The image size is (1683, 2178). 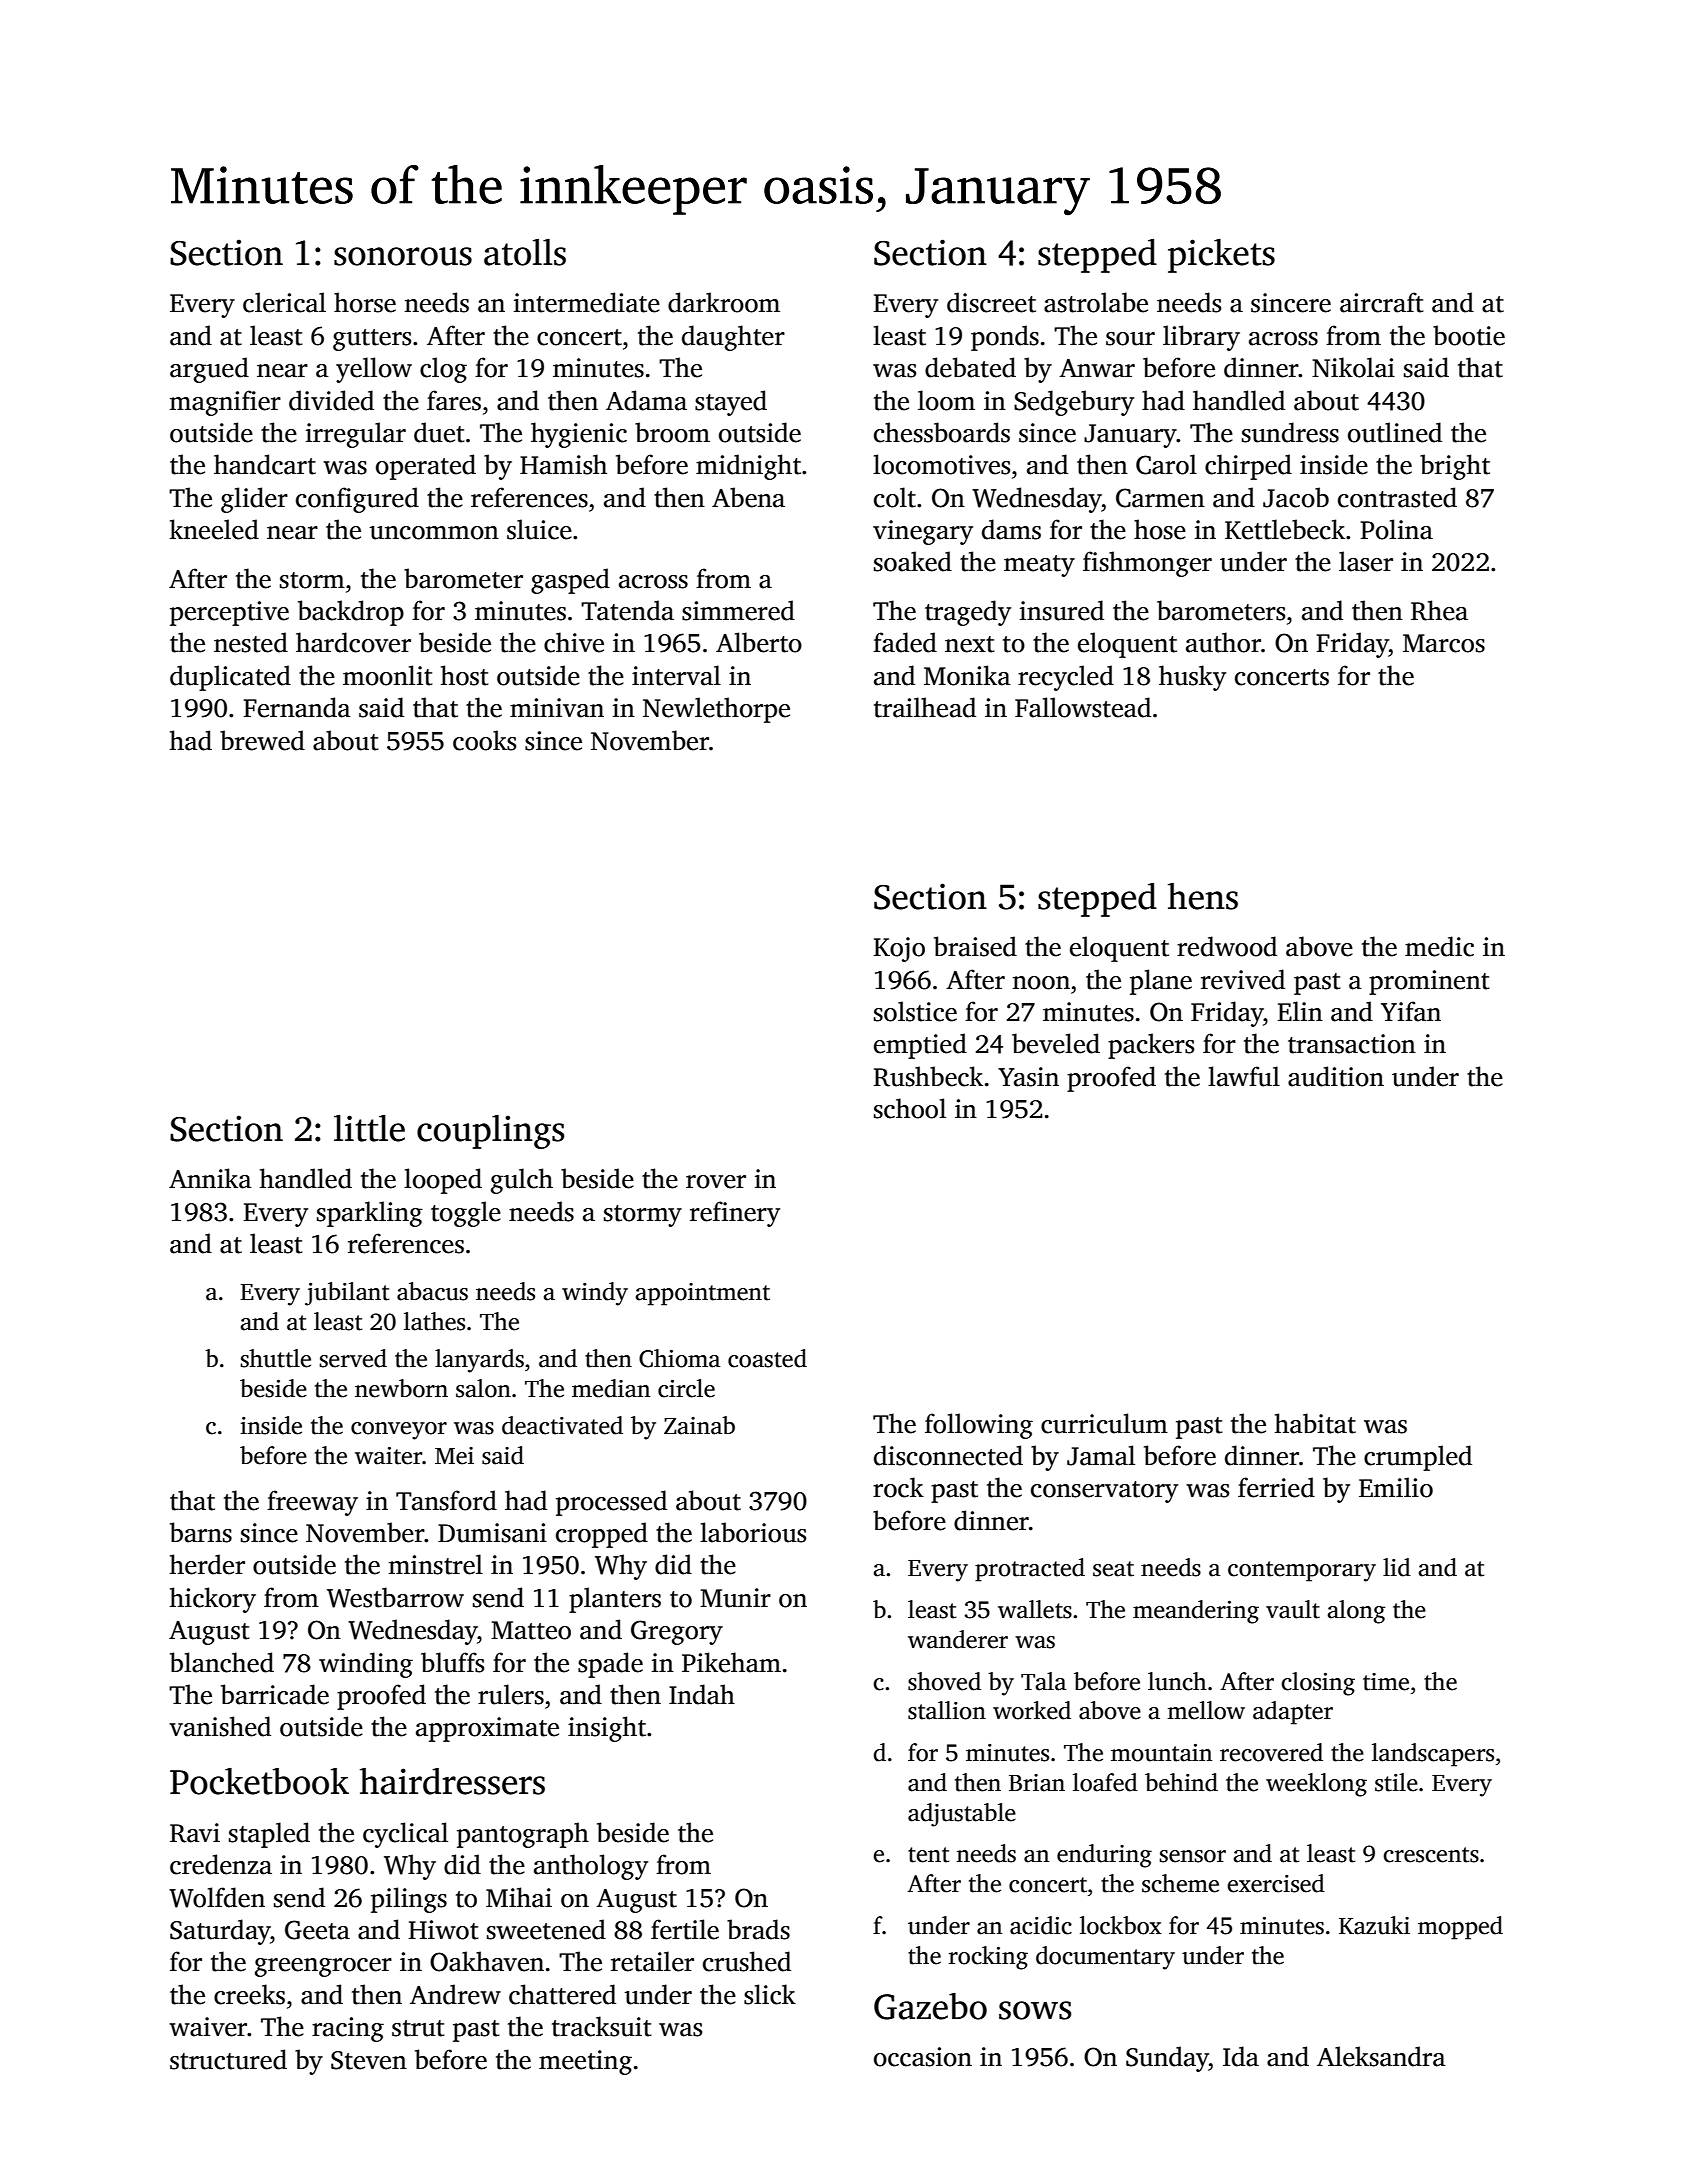 What do you see at coordinates (1203, 896) in the screenshot?
I see `hens` at bounding box center [1203, 896].
